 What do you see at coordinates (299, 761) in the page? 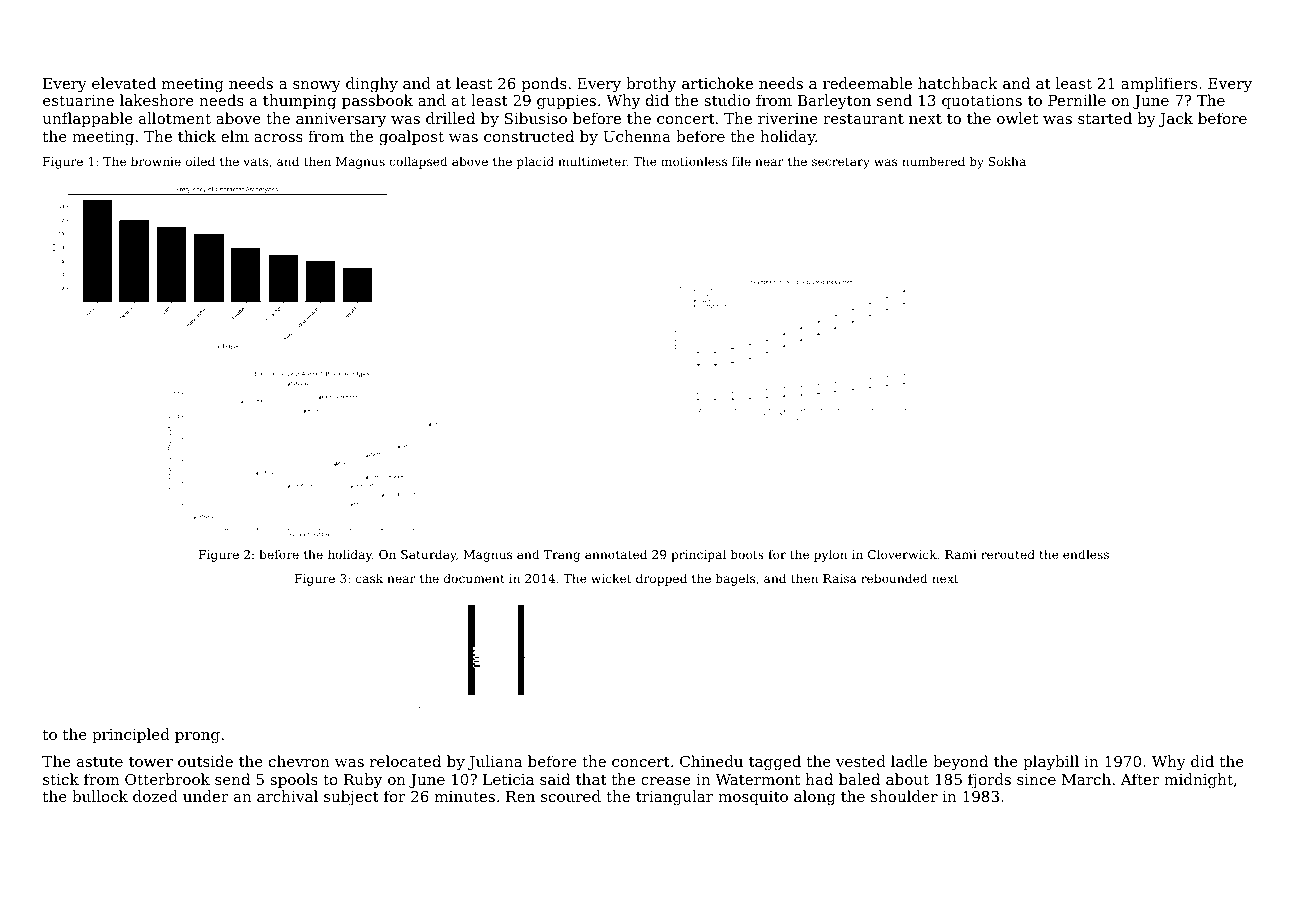
I see `chevron` at bounding box center [299, 761].
